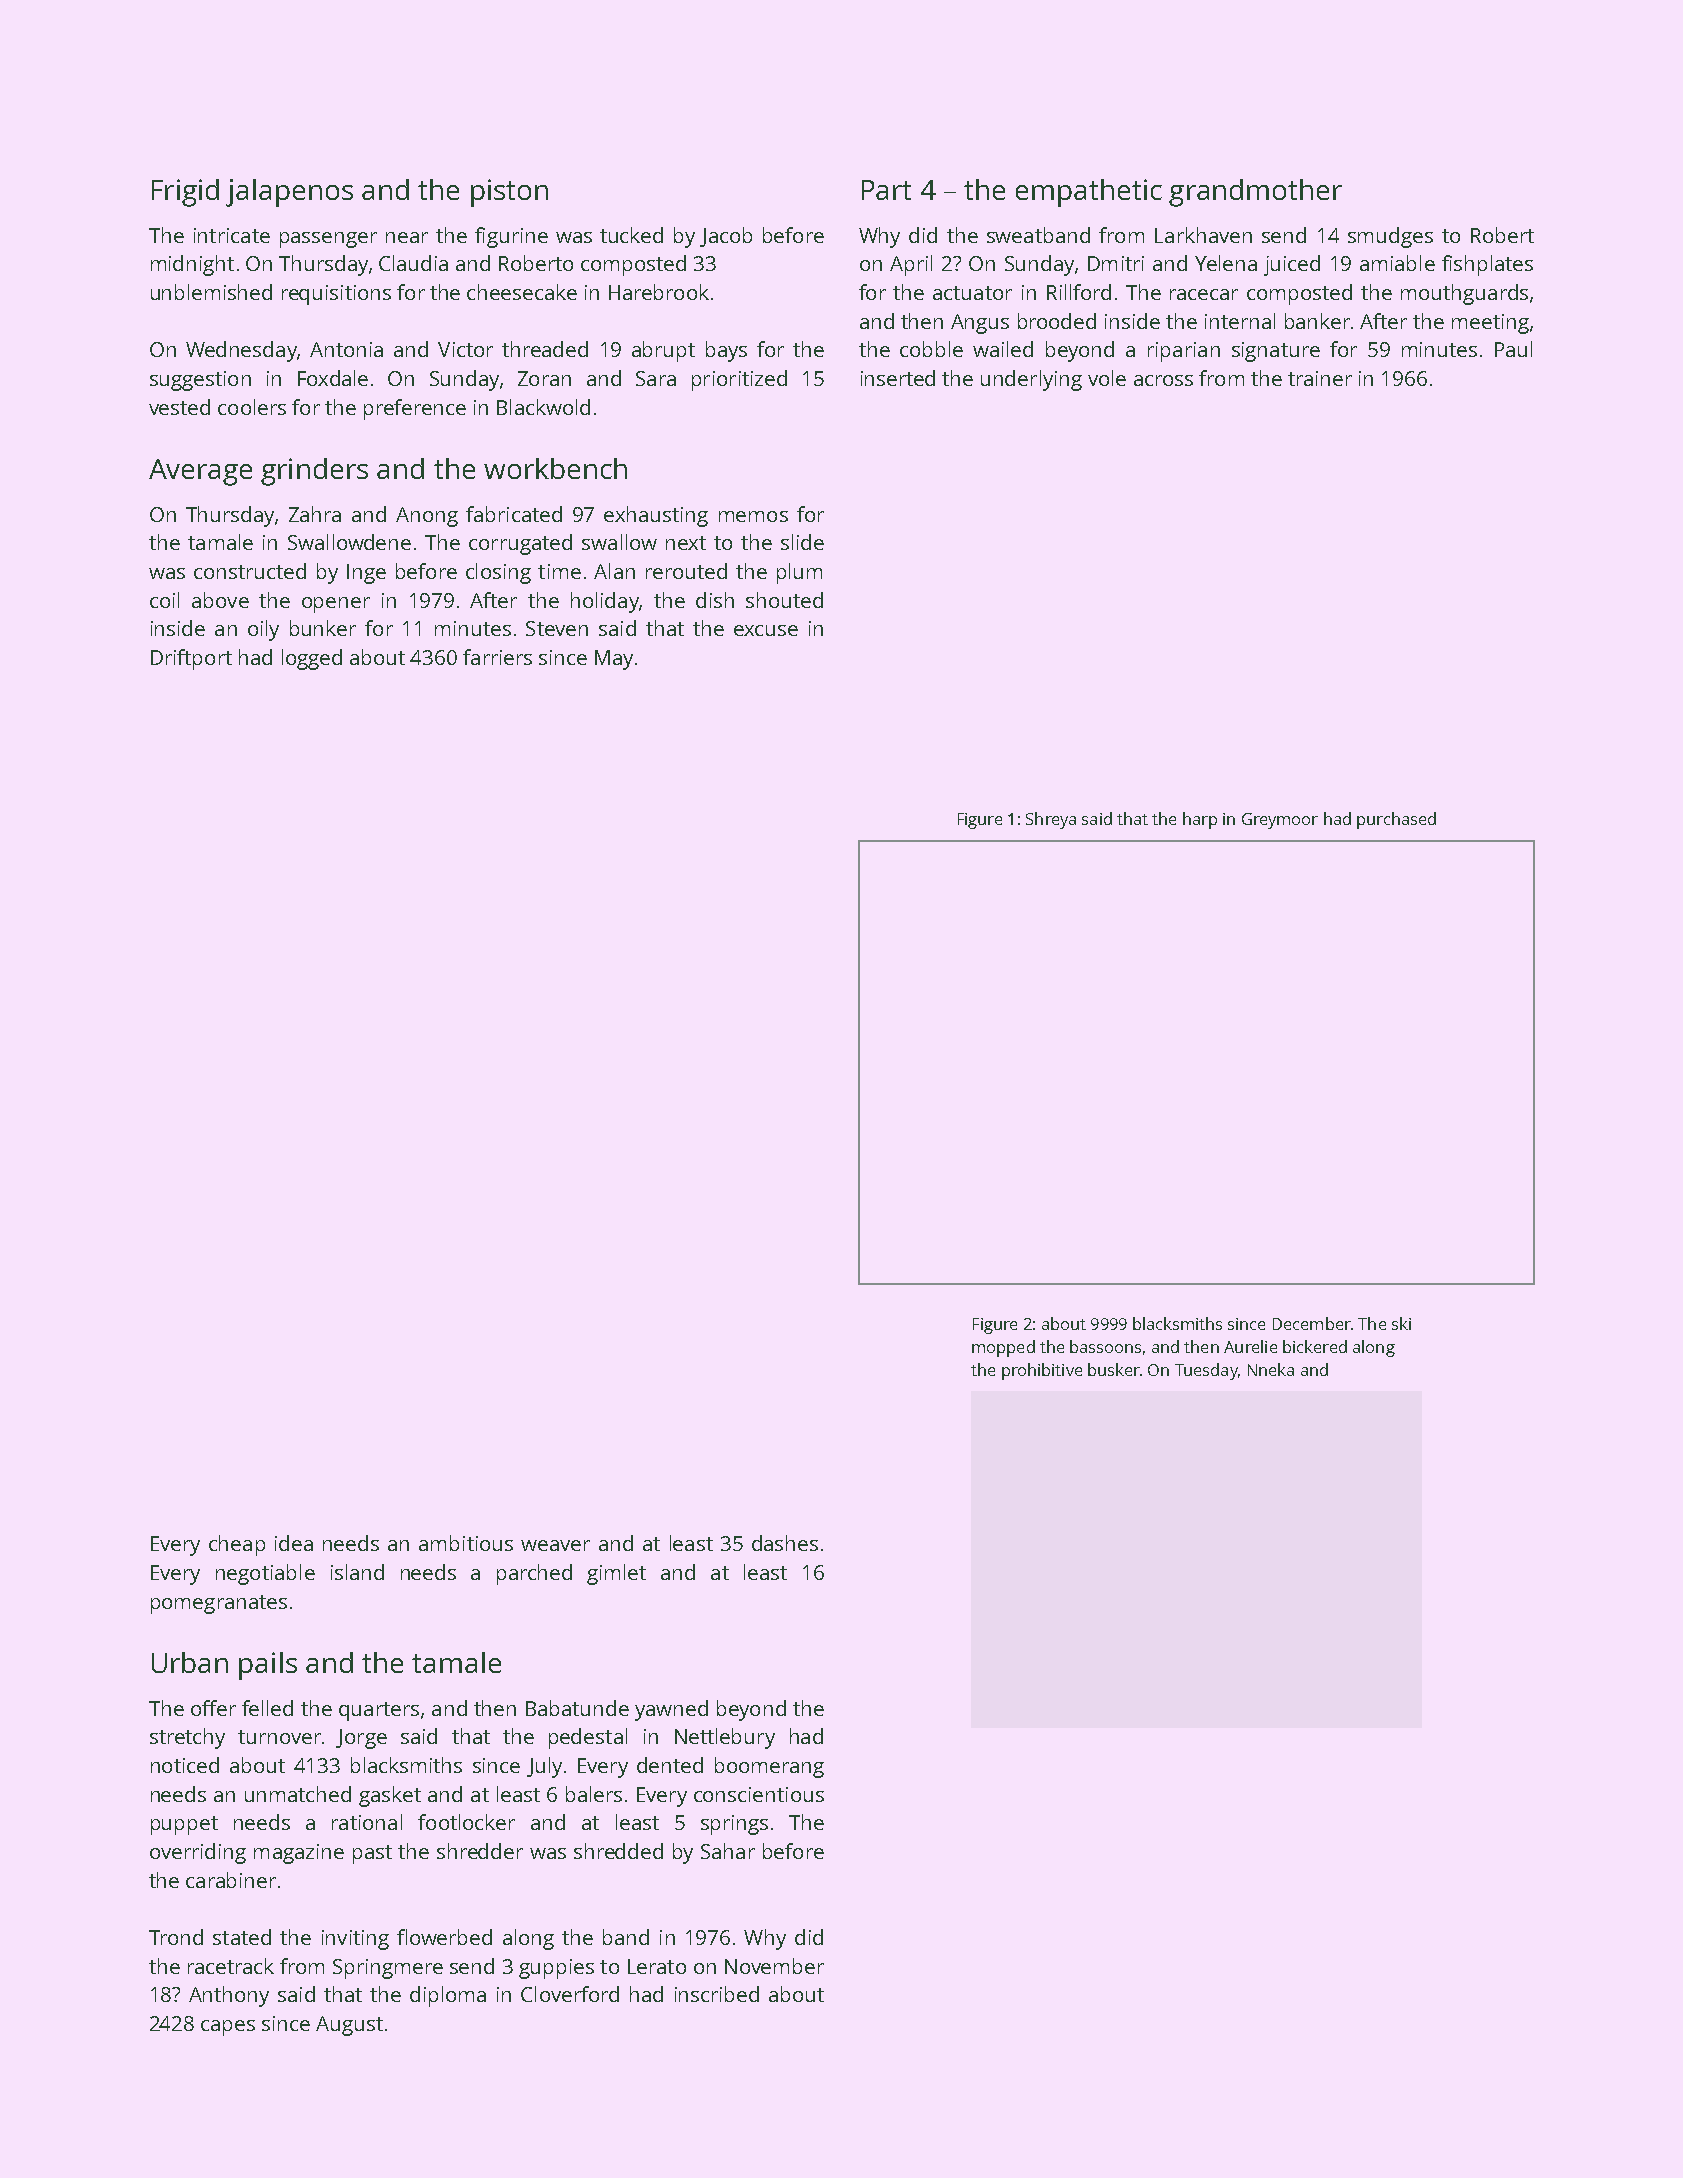 The image size is (1683, 2178). What do you see at coordinates (509, 193) in the screenshot?
I see `piston` at bounding box center [509, 193].
